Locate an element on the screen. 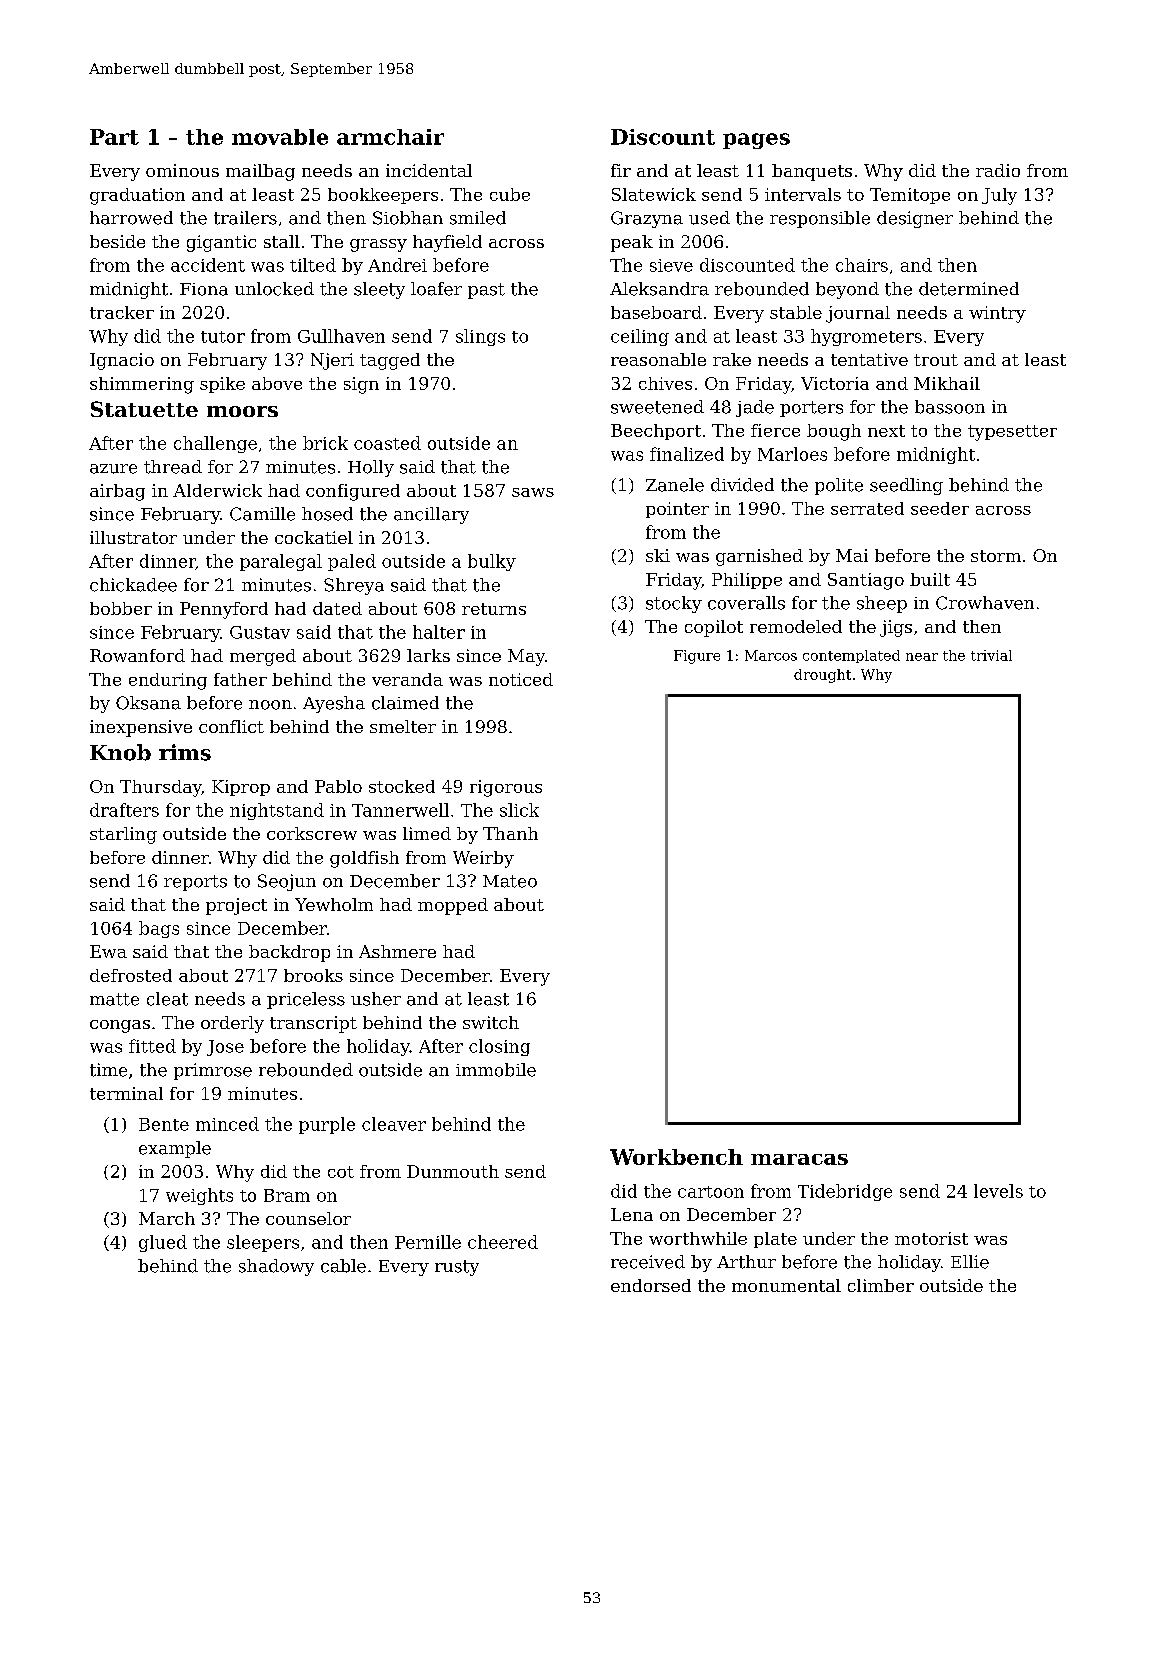  Grazyna is located at coordinates (647, 219).
